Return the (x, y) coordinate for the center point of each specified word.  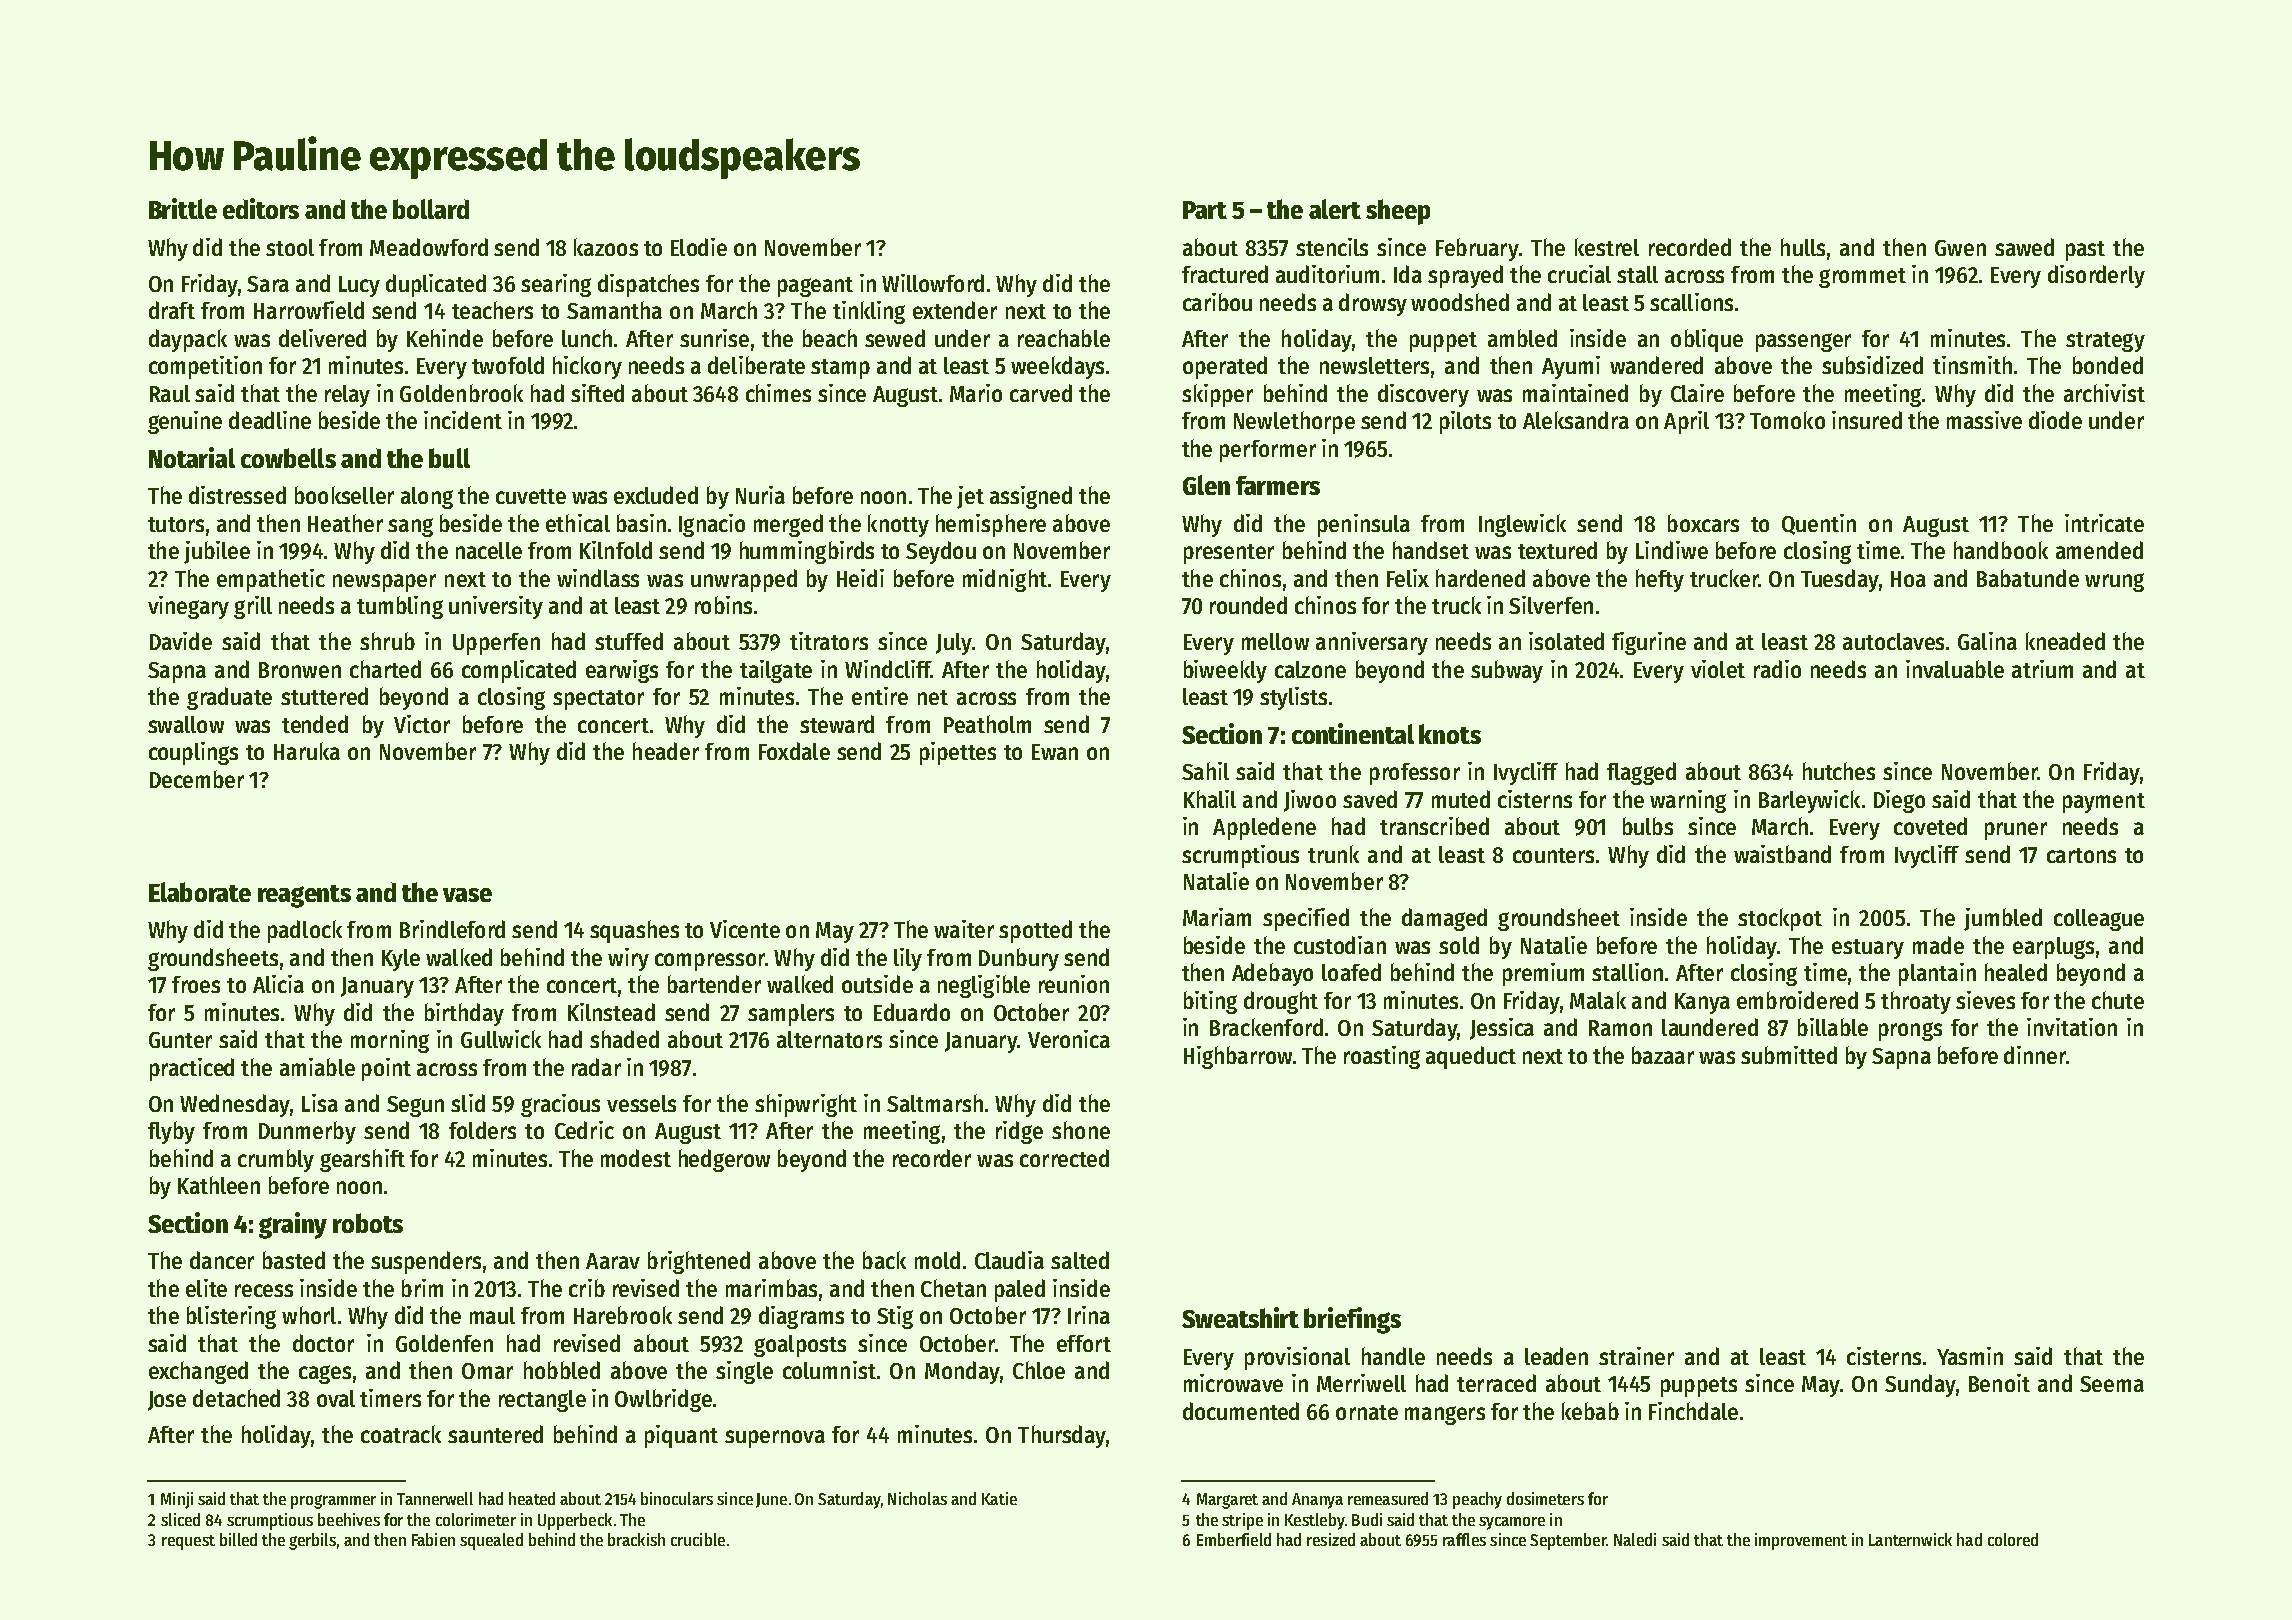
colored (2013, 1539)
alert (1335, 209)
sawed (2024, 247)
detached (236, 1398)
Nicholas (917, 1498)
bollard (431, 209)
